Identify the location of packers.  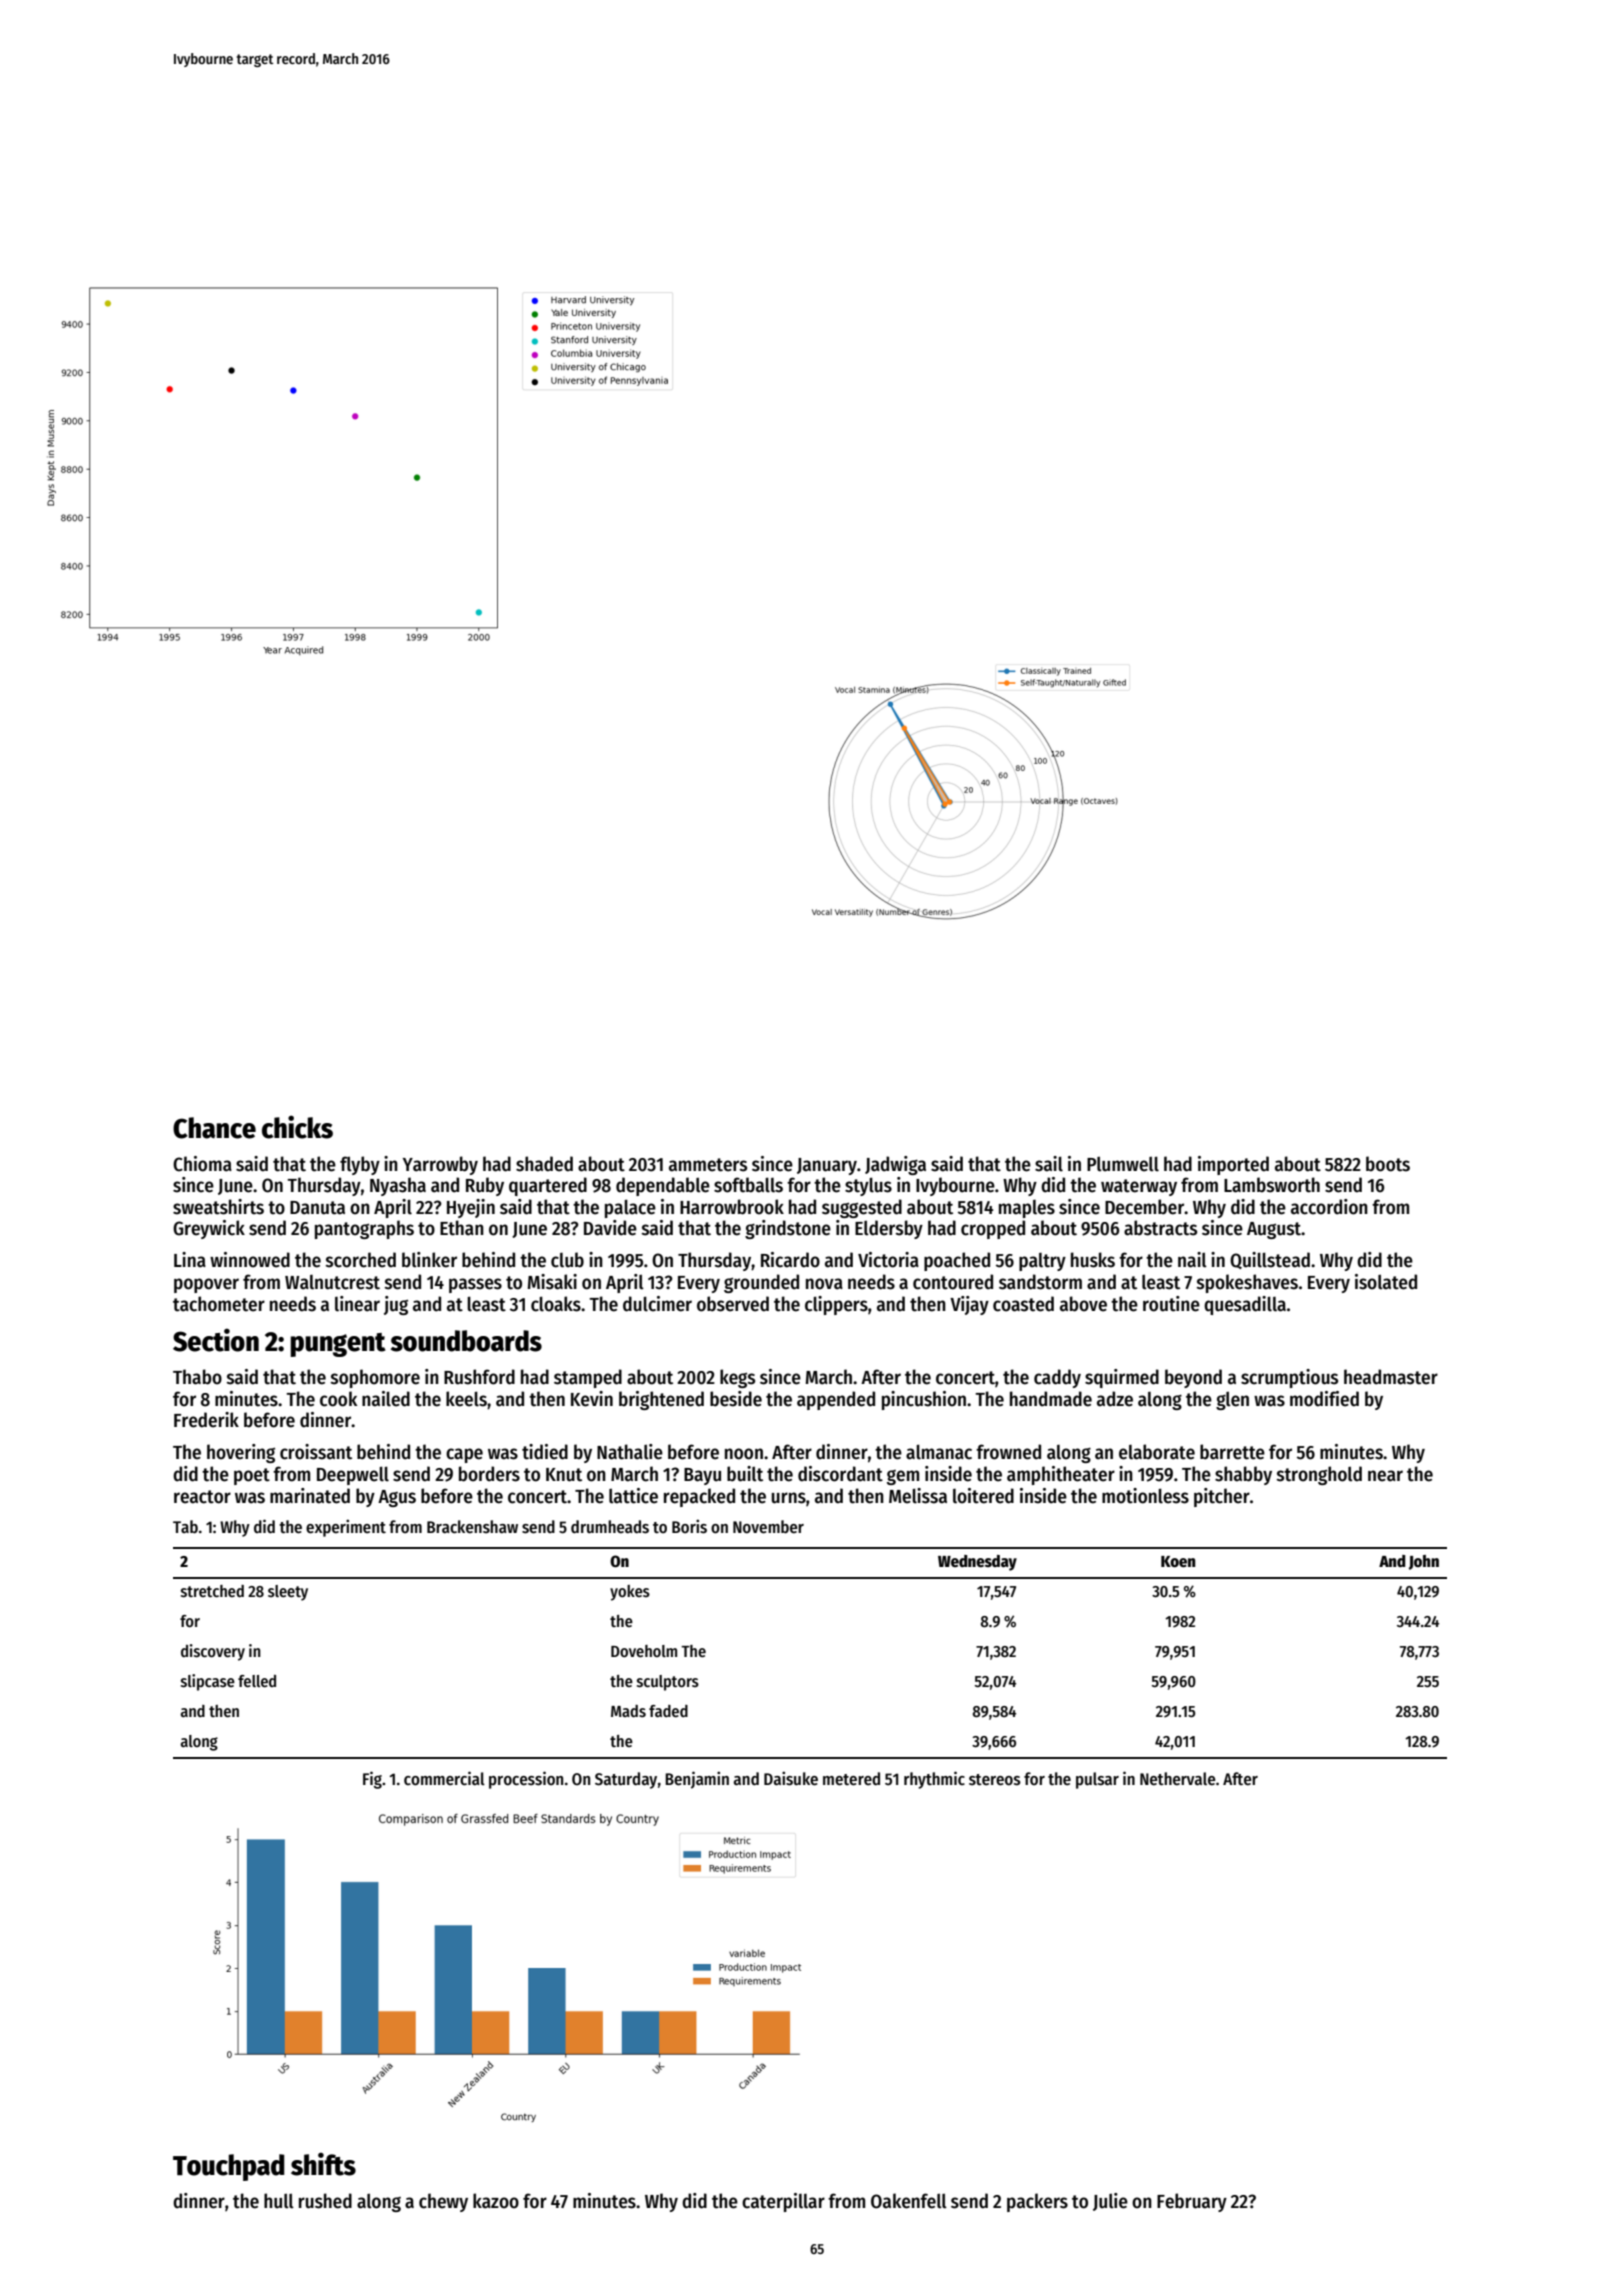
(1037, 2202).
